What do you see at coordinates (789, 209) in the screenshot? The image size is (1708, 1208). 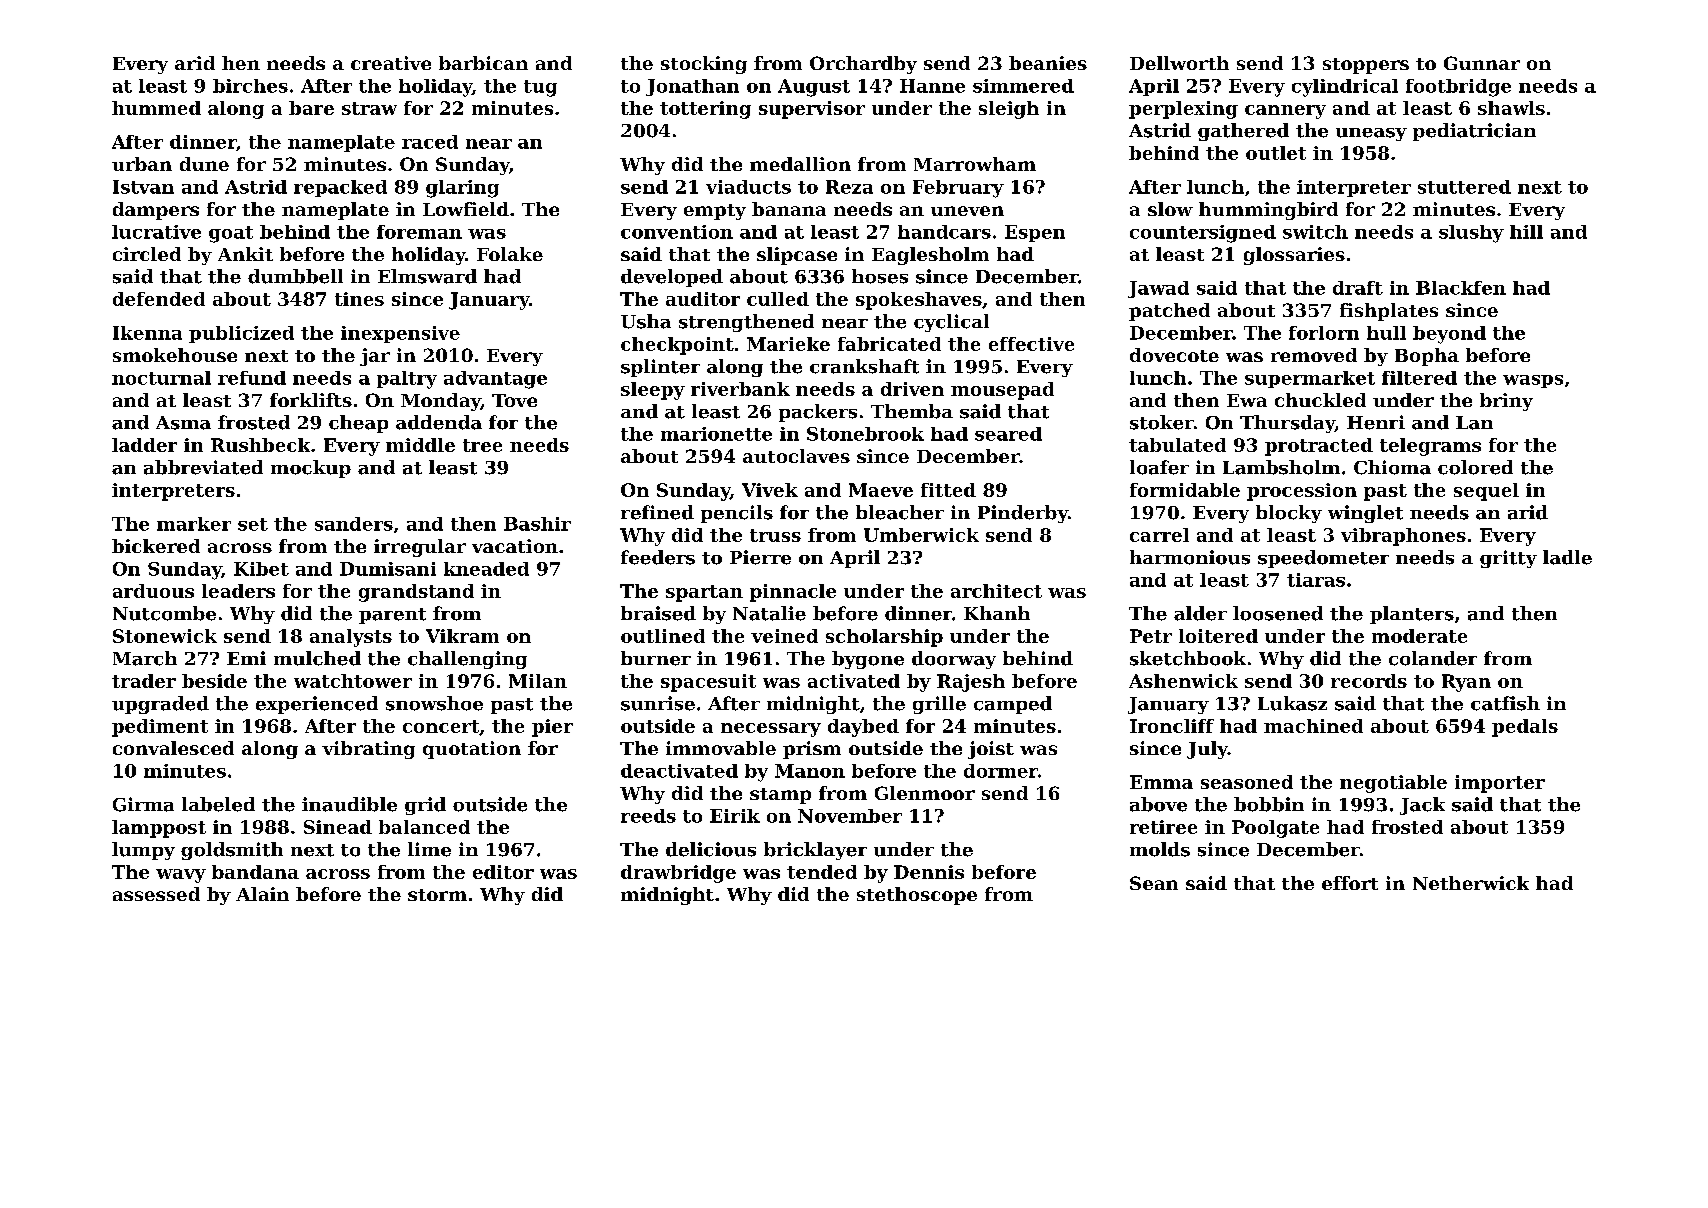 I see `banana` at bounding box center [789, 209].
